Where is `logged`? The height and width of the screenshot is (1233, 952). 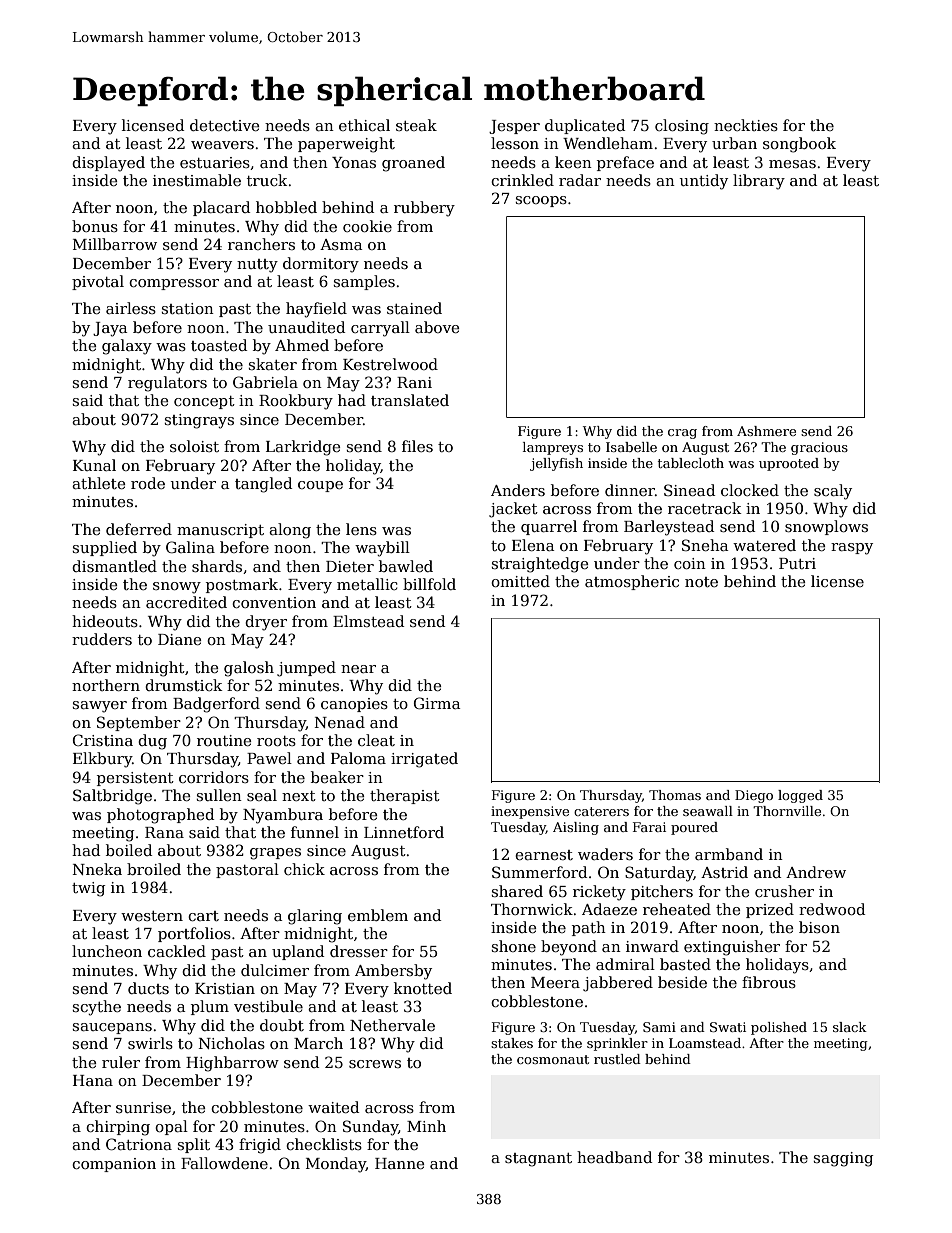 logged is located at coordinates (800, 796).
